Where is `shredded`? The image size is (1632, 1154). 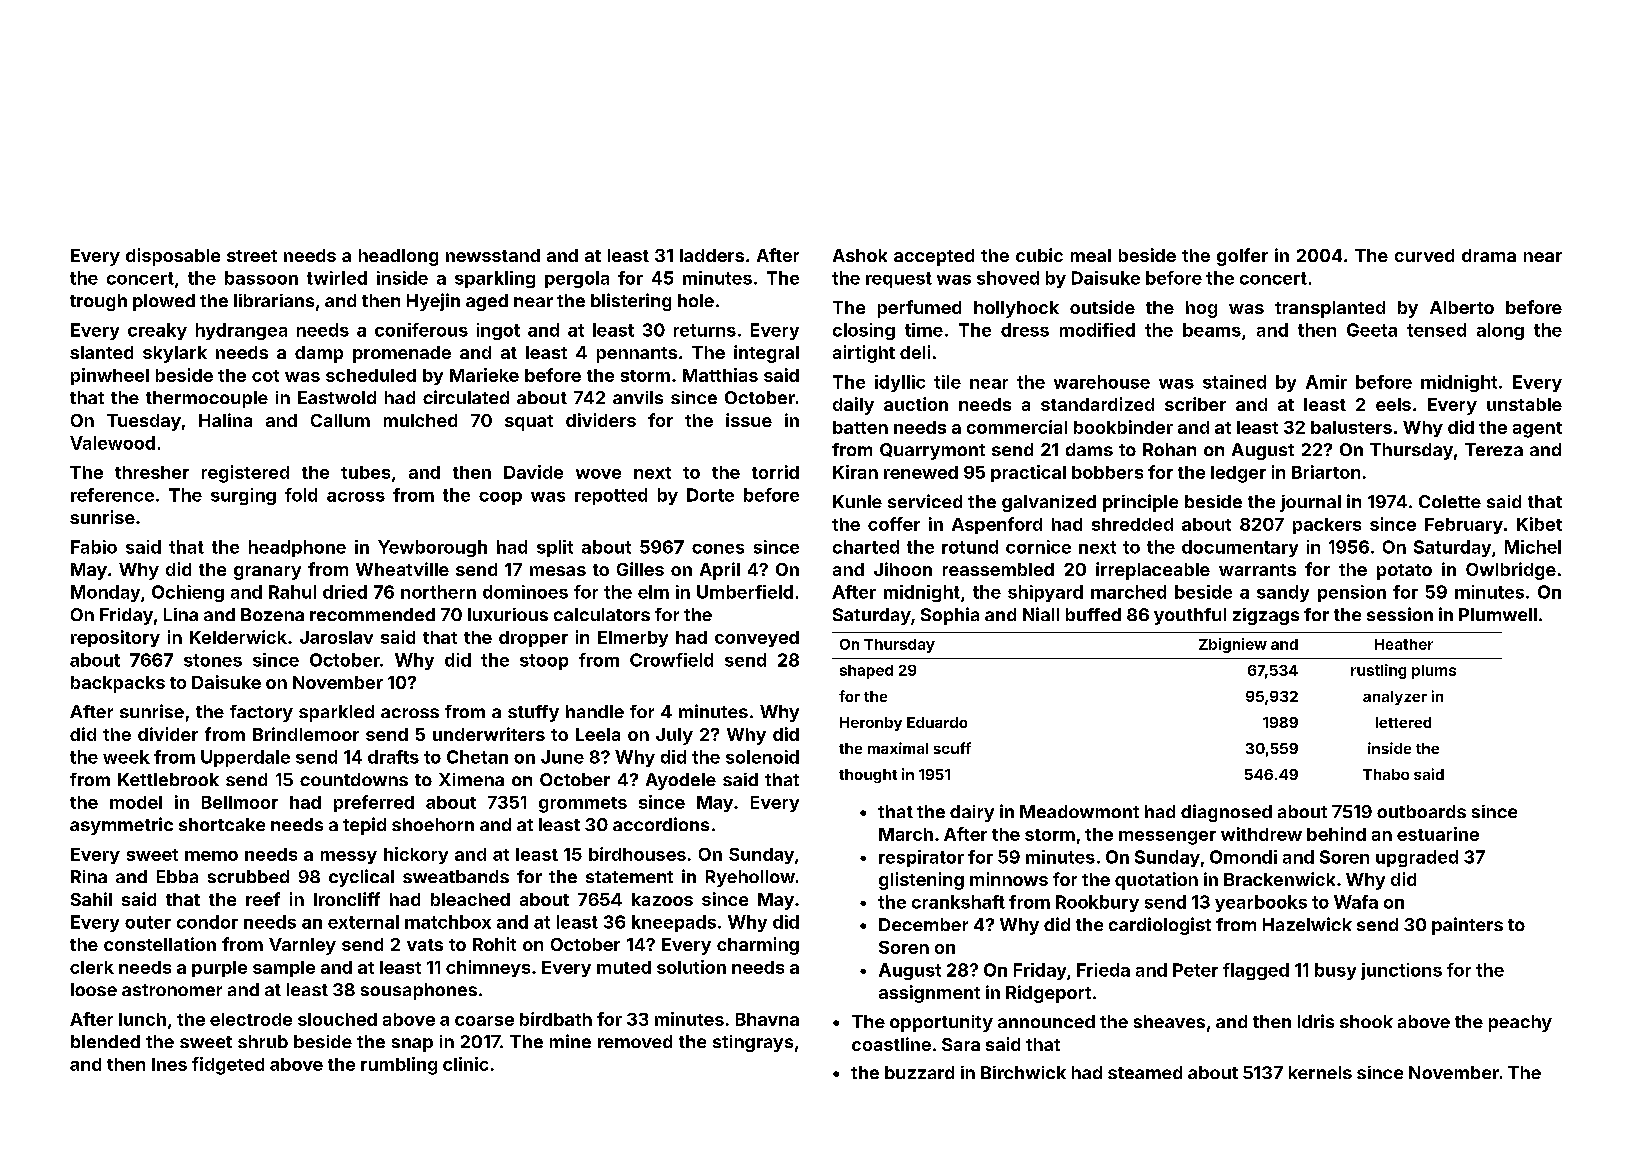
shredded is located at coordinates (1132, 524).
